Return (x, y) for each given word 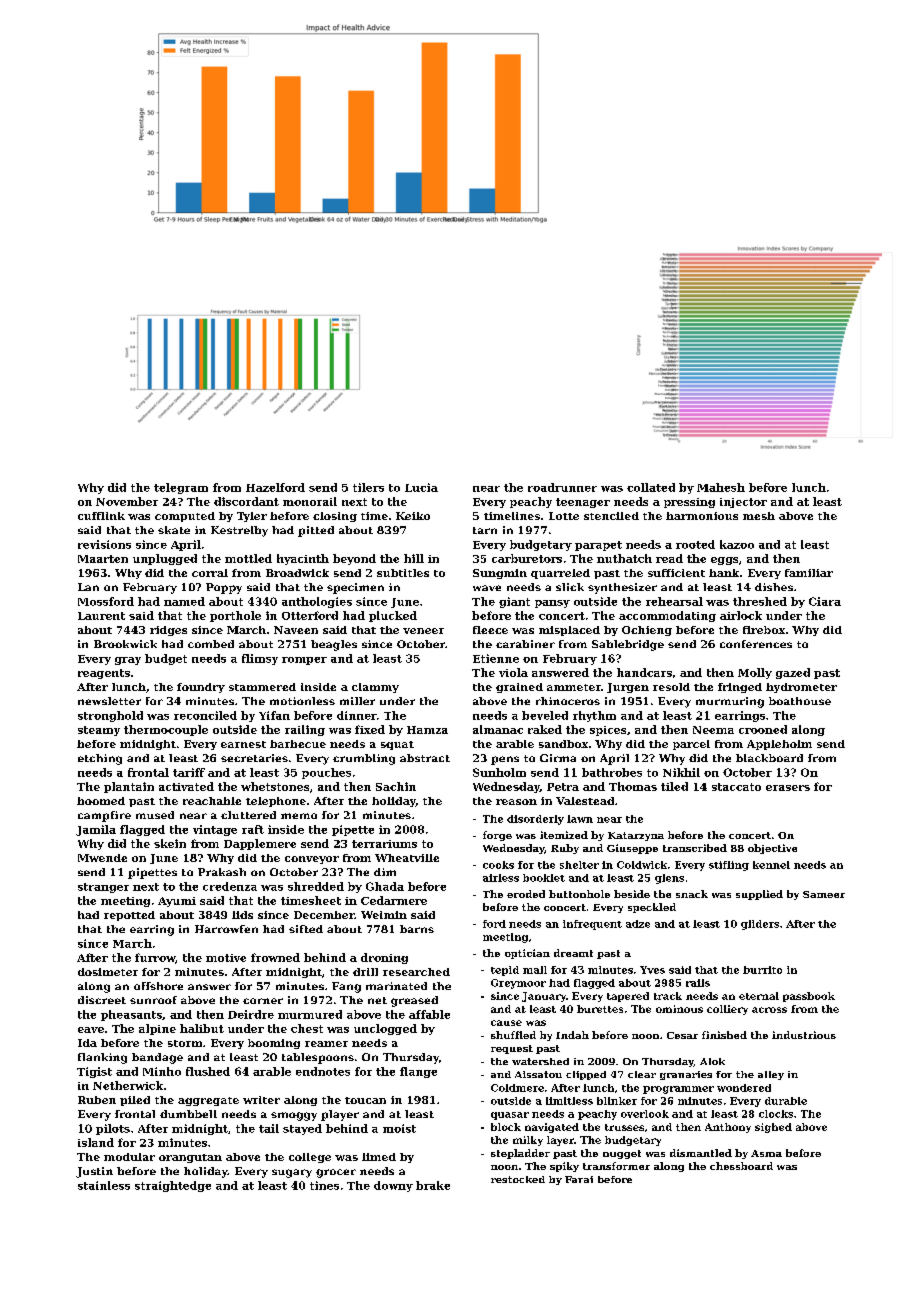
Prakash (222, 872)
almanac (498, 729)
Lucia (421, 487)
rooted (695, 544)
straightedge (173, 1186)
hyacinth (303, 559)
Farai (579, 1179)
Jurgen (628, 688)
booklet (544, 878)
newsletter (109, 701)
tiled (674, 786)
